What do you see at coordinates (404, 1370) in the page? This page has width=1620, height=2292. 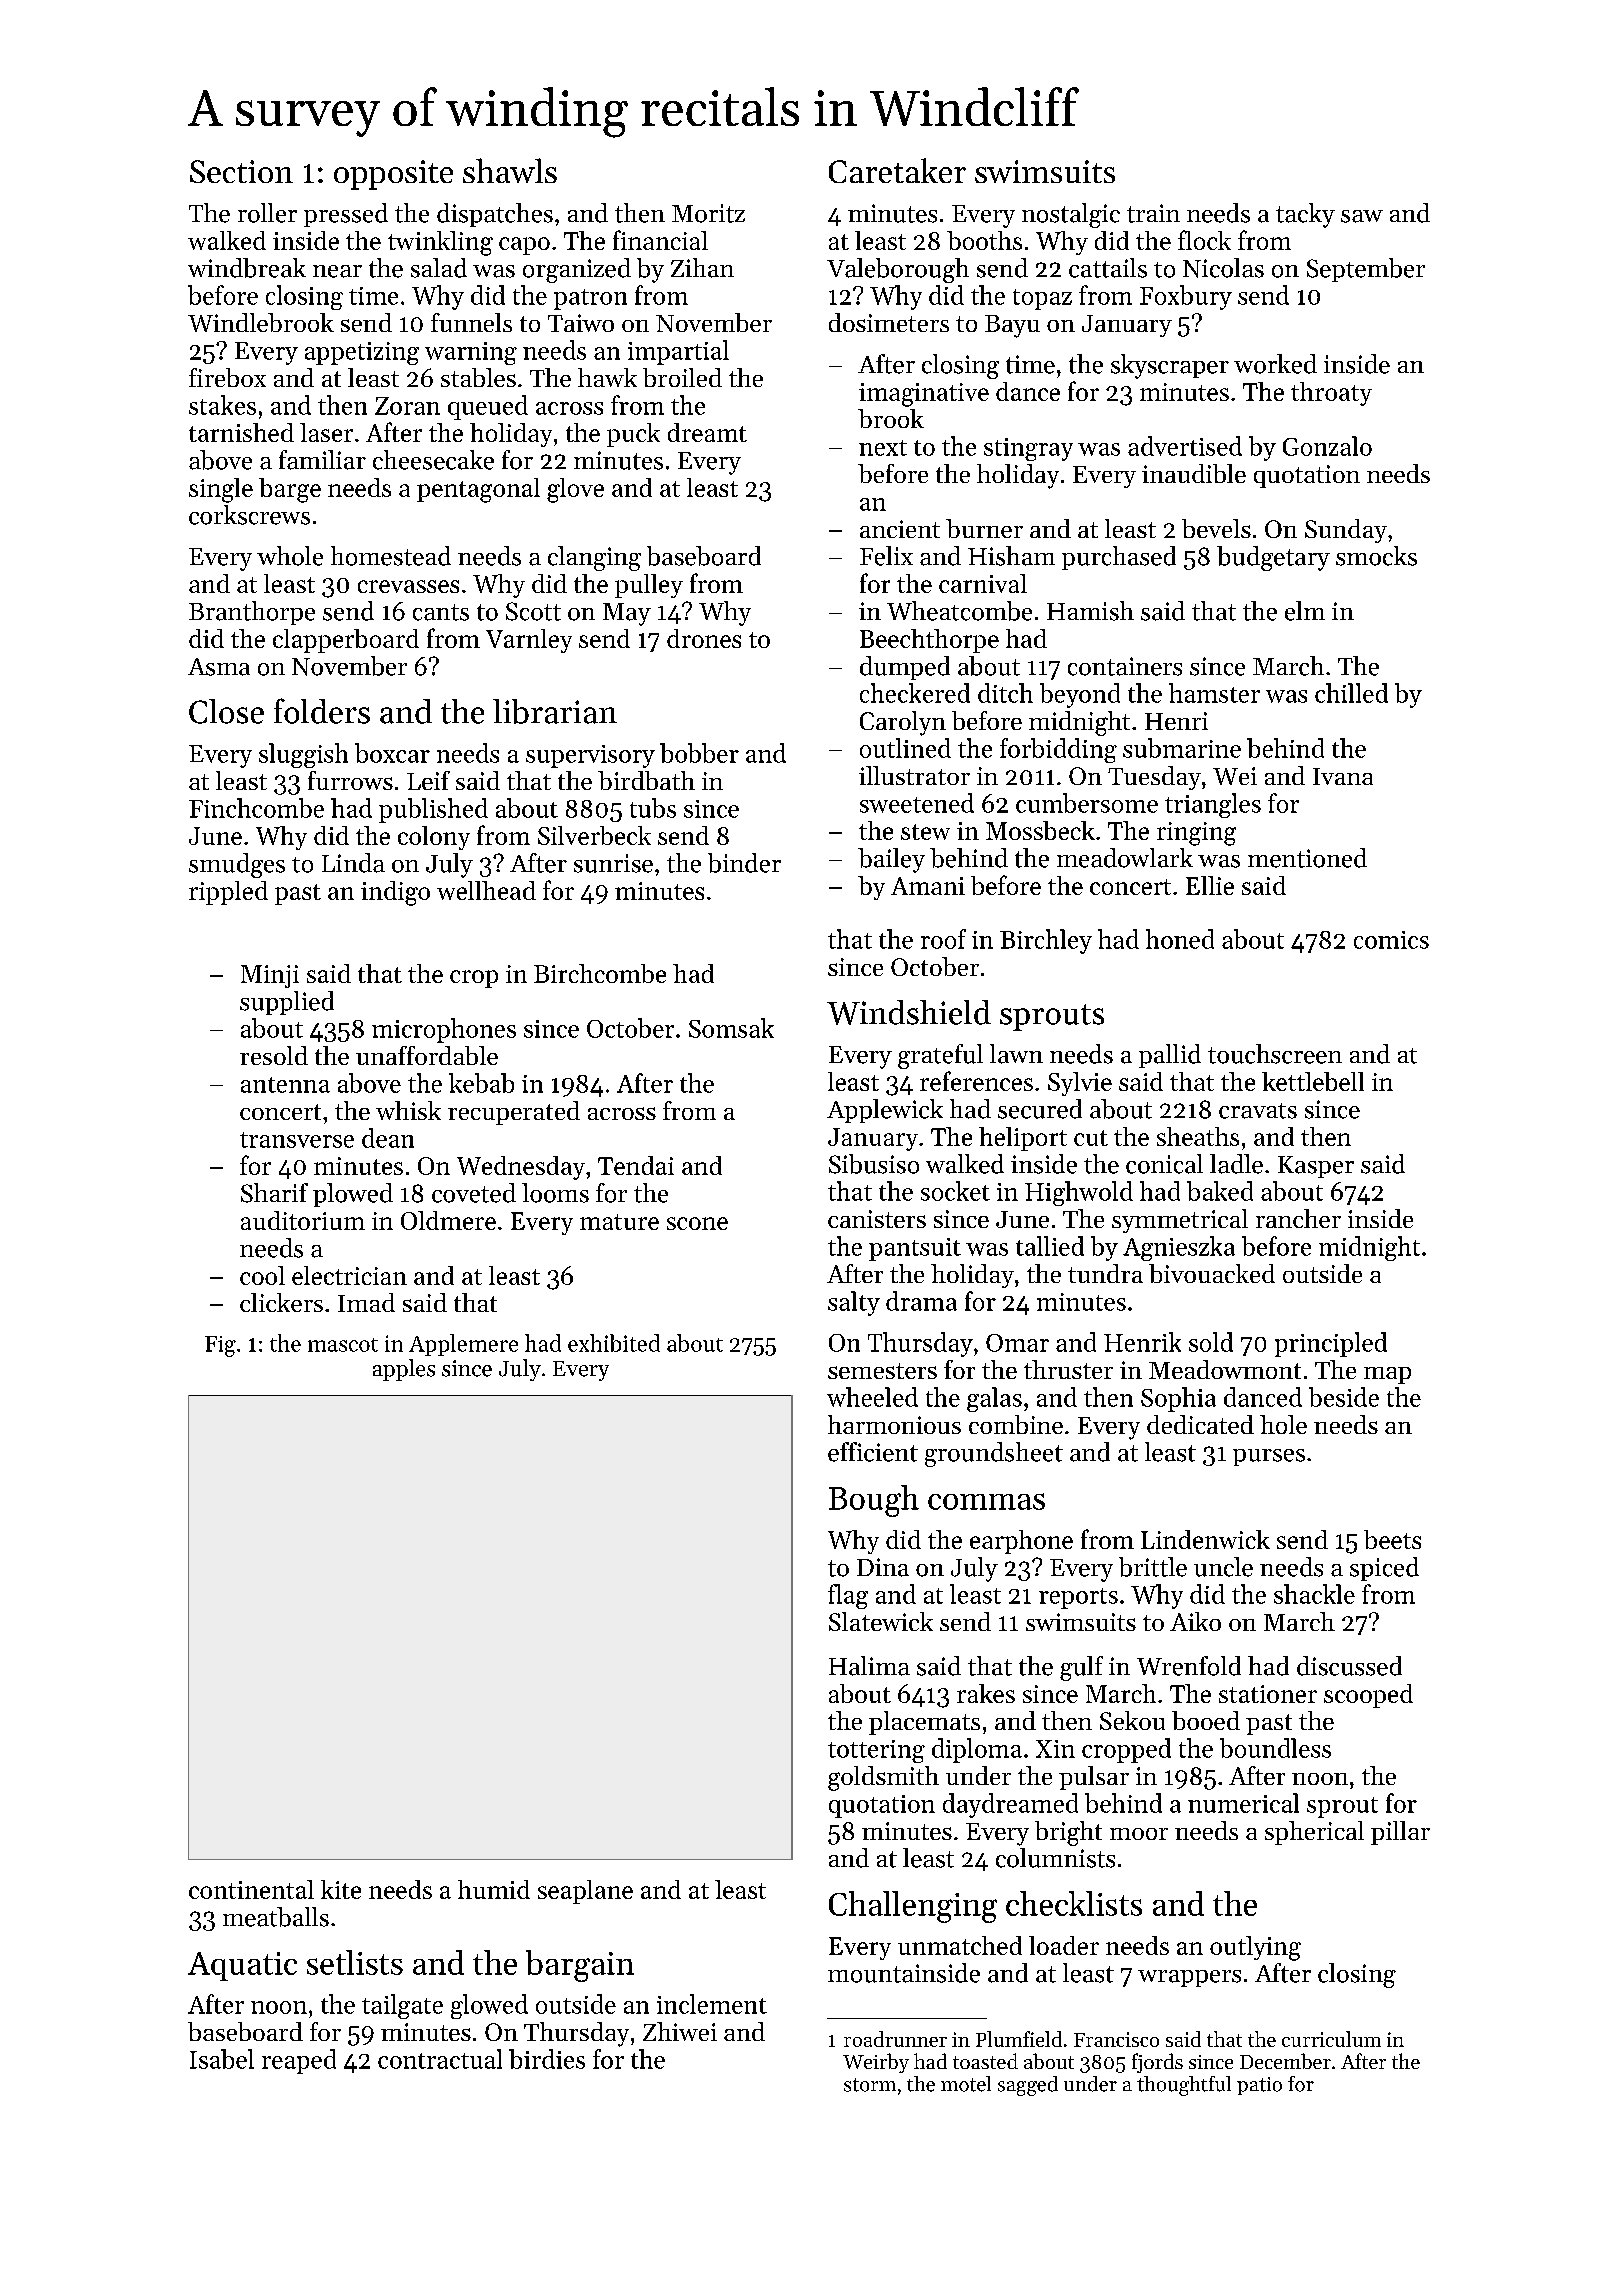 I see `apples` at bounding box center [404, 1370].
